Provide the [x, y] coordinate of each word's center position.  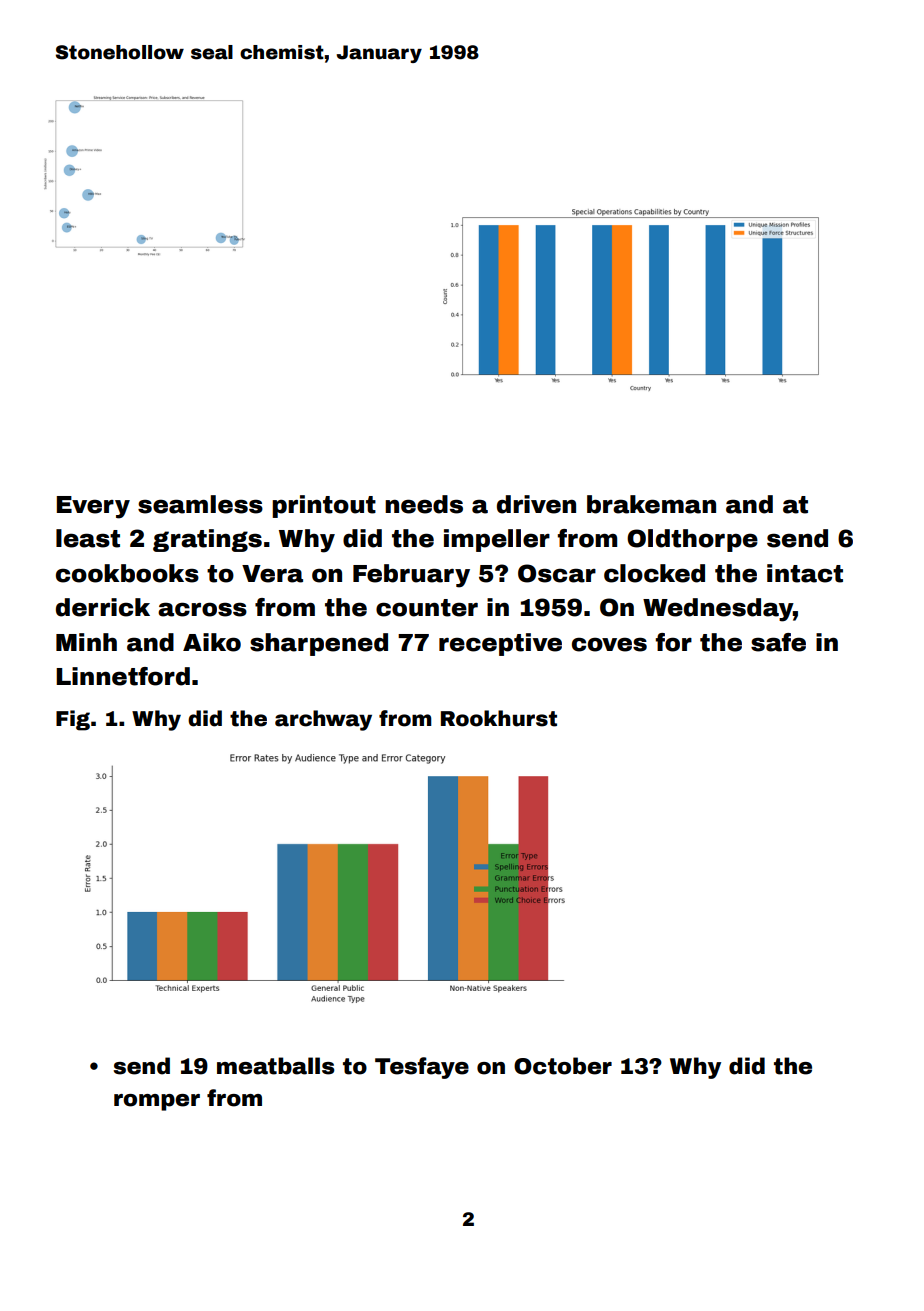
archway [323, 720]
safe [778, 642]
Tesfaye [422, 1068]
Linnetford [123, 676]
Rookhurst [499, 718]
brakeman [651, 504]
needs [424, 504]
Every [93, 507]
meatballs [276, 1066]
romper [157, 1102]
